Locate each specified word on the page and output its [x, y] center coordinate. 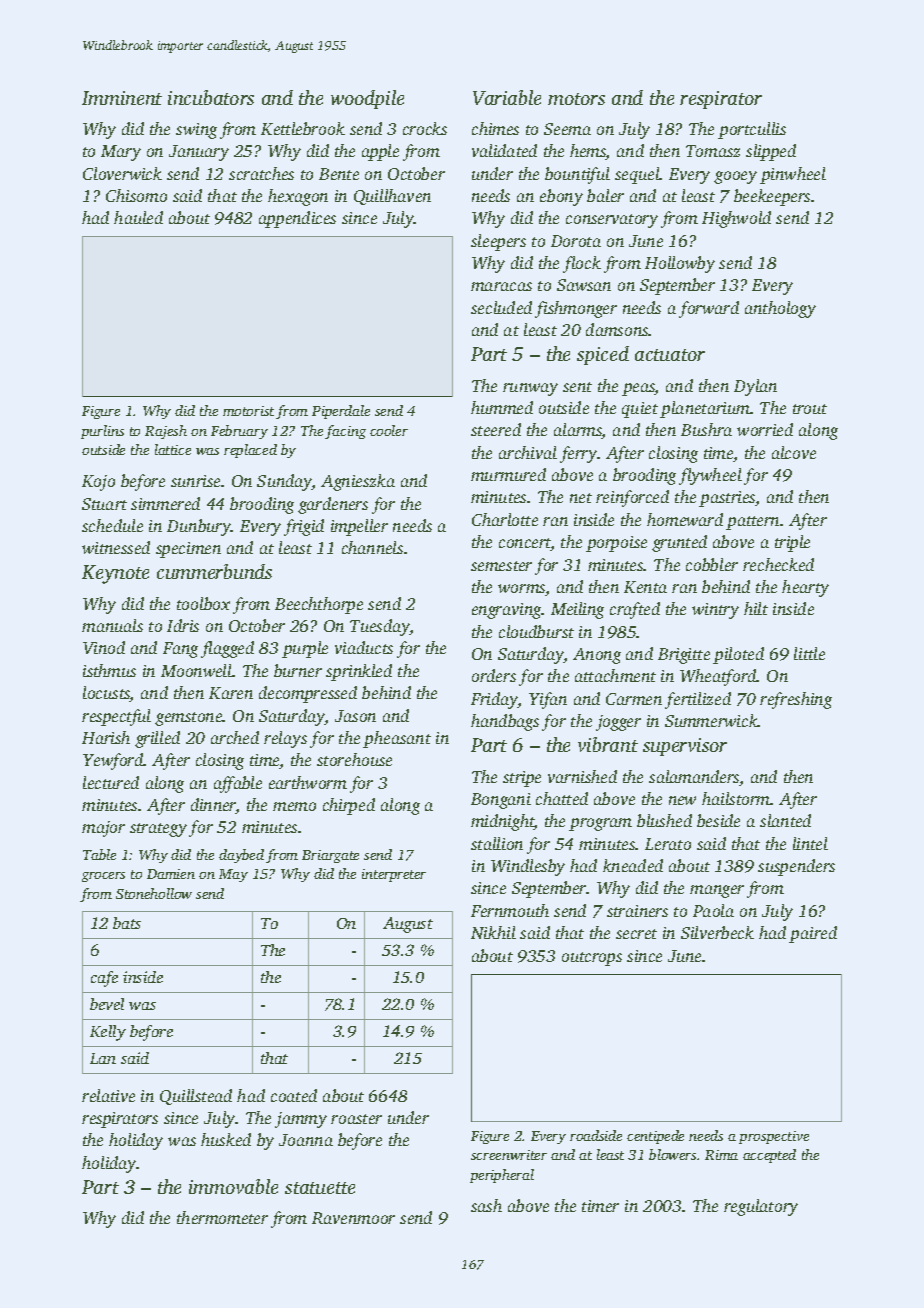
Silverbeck [717, 932]
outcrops [592, 959]
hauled [138, 217]
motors [576, 99]
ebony [561, 197]
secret [636, 934]
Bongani [501, 801]
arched [235, 737]
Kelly [108, 1033]
